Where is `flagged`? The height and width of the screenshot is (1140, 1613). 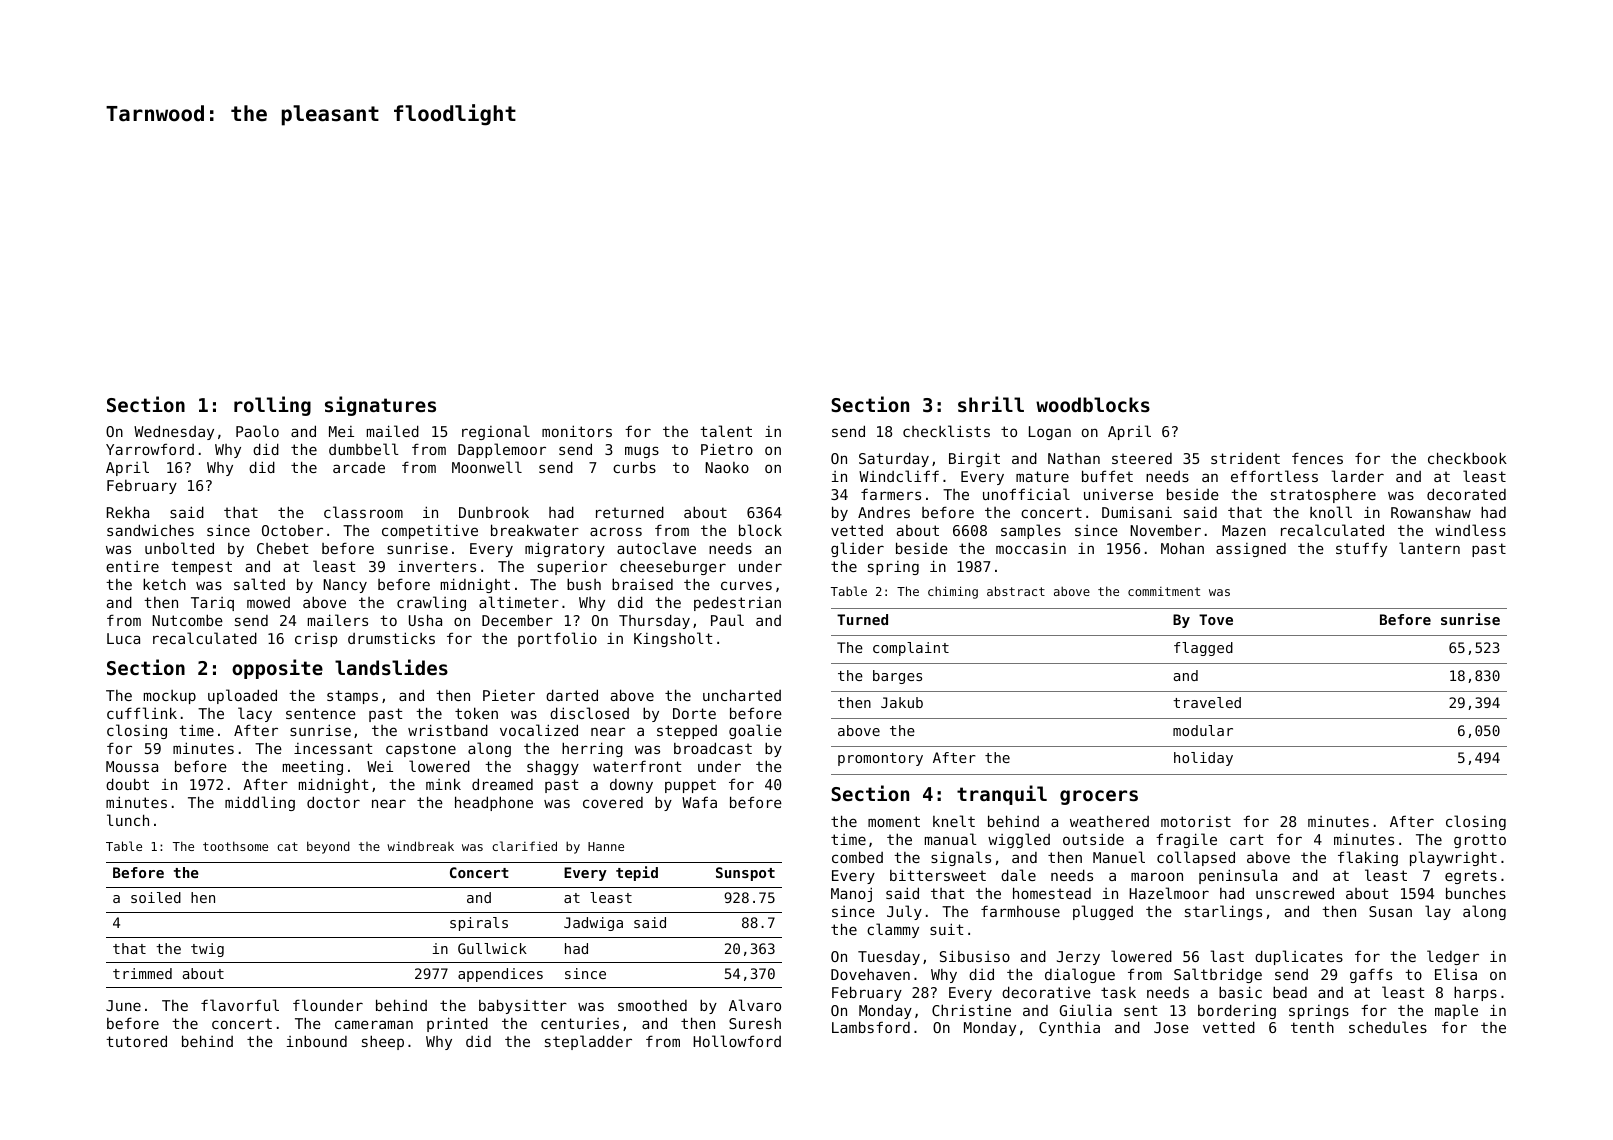
flagged is located at coordinates (1203, 649).
